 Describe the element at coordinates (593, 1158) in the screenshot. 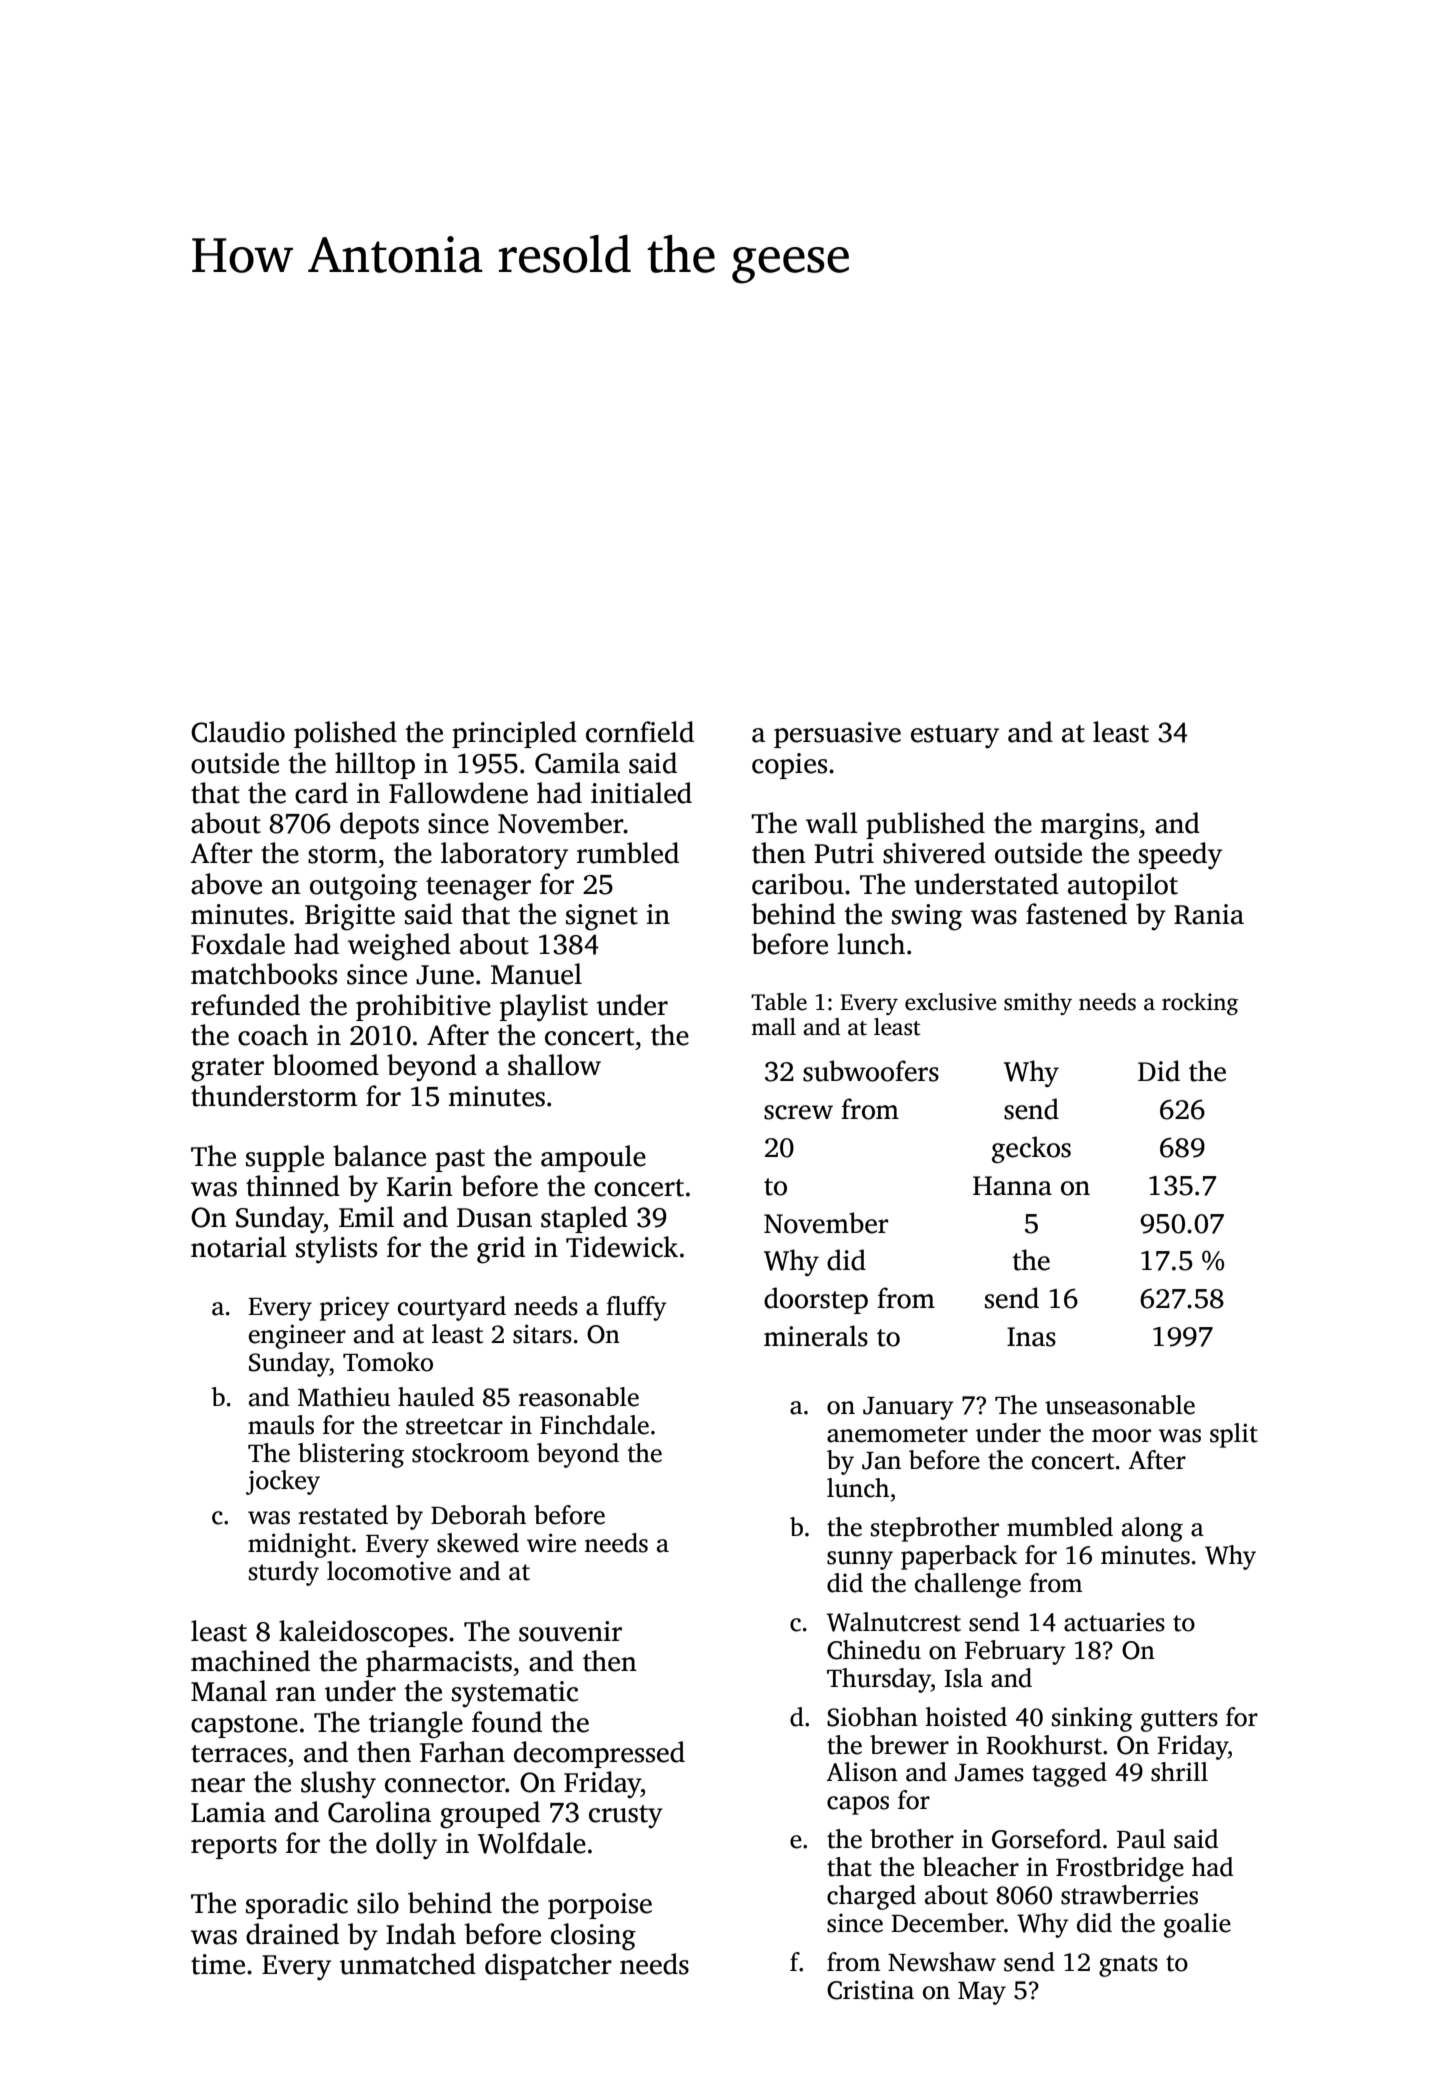

I see `ampoule` at that location.
